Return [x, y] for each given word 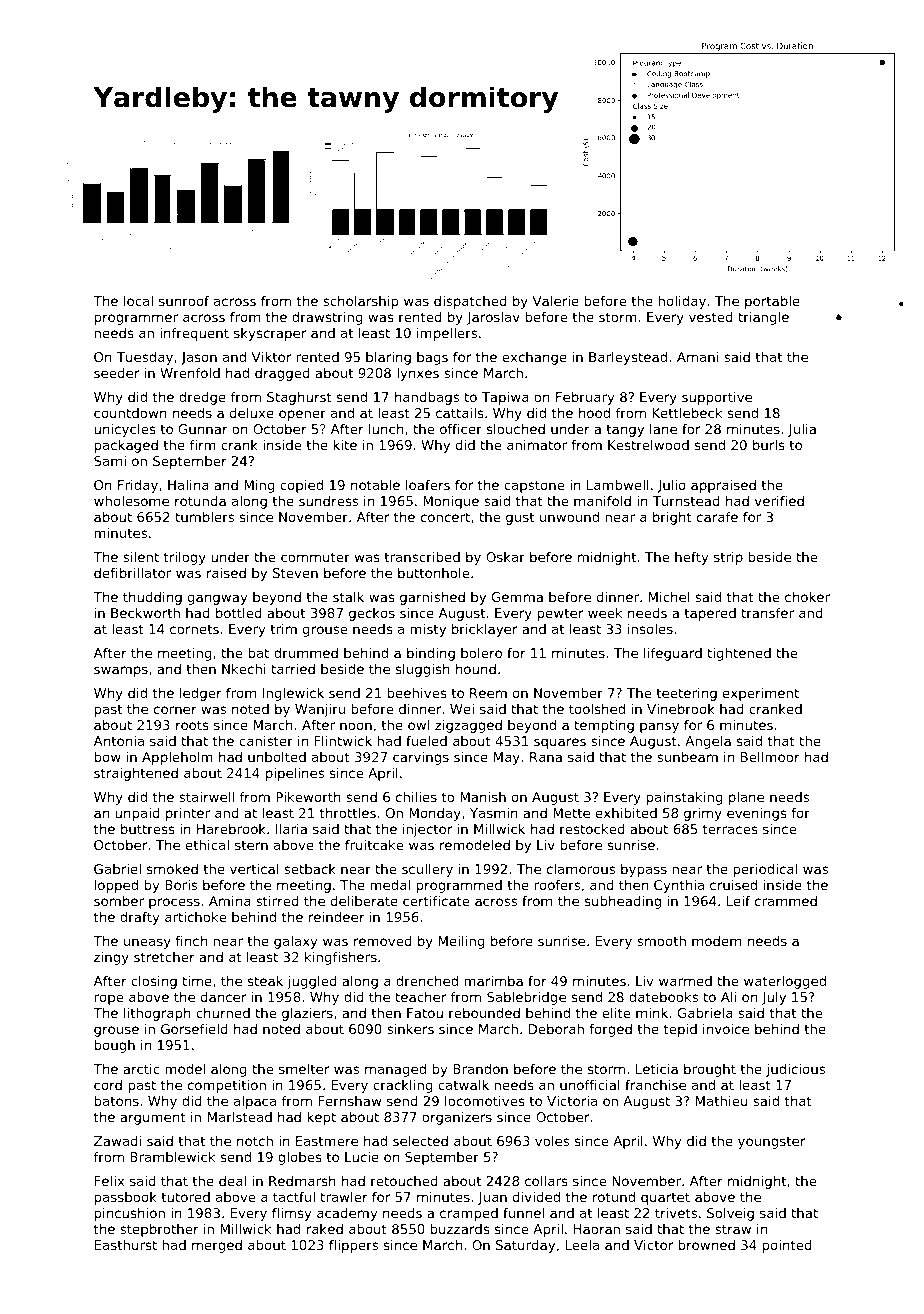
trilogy [185, 558]
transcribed [422, 557]
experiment [761, 694]
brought [710, 1070]
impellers [447, 334]
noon [356, 726]
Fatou [425, 1013]
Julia [802, 430]
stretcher [164, 957]
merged [217, 1246]
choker [807, 597]
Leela [582, 1245]
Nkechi [244, 669]
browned [706, 1245]
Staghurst [299, 398]
